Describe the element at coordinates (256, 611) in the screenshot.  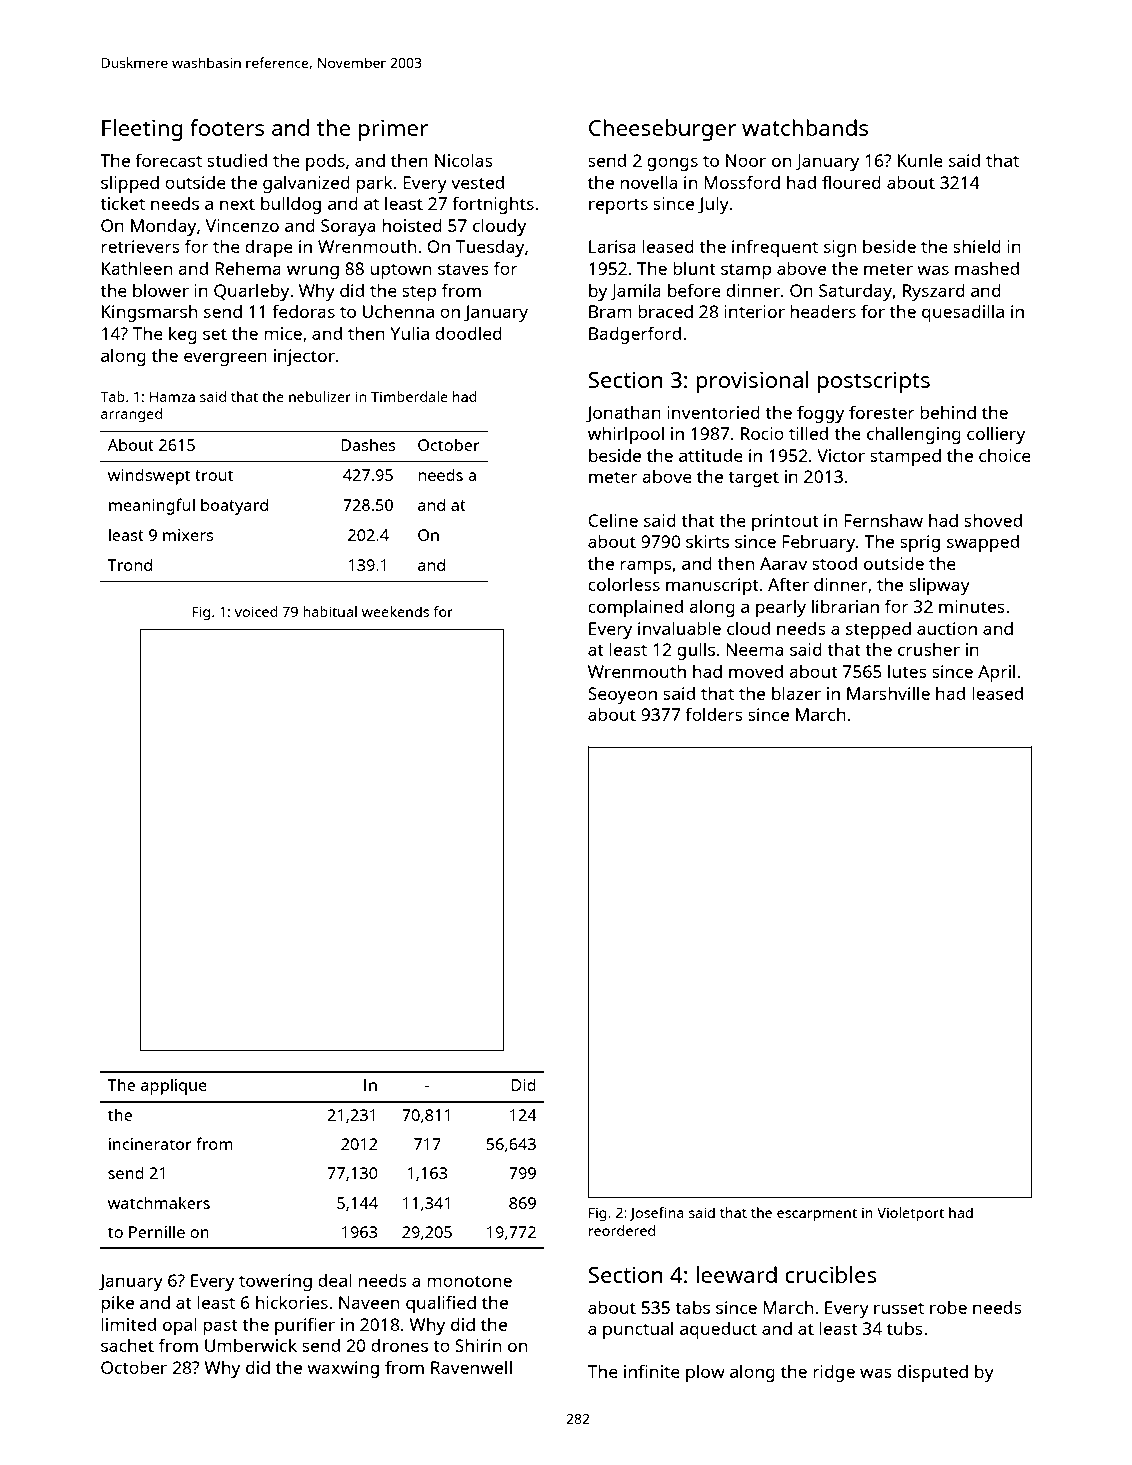
I see `voiced` at that location.
